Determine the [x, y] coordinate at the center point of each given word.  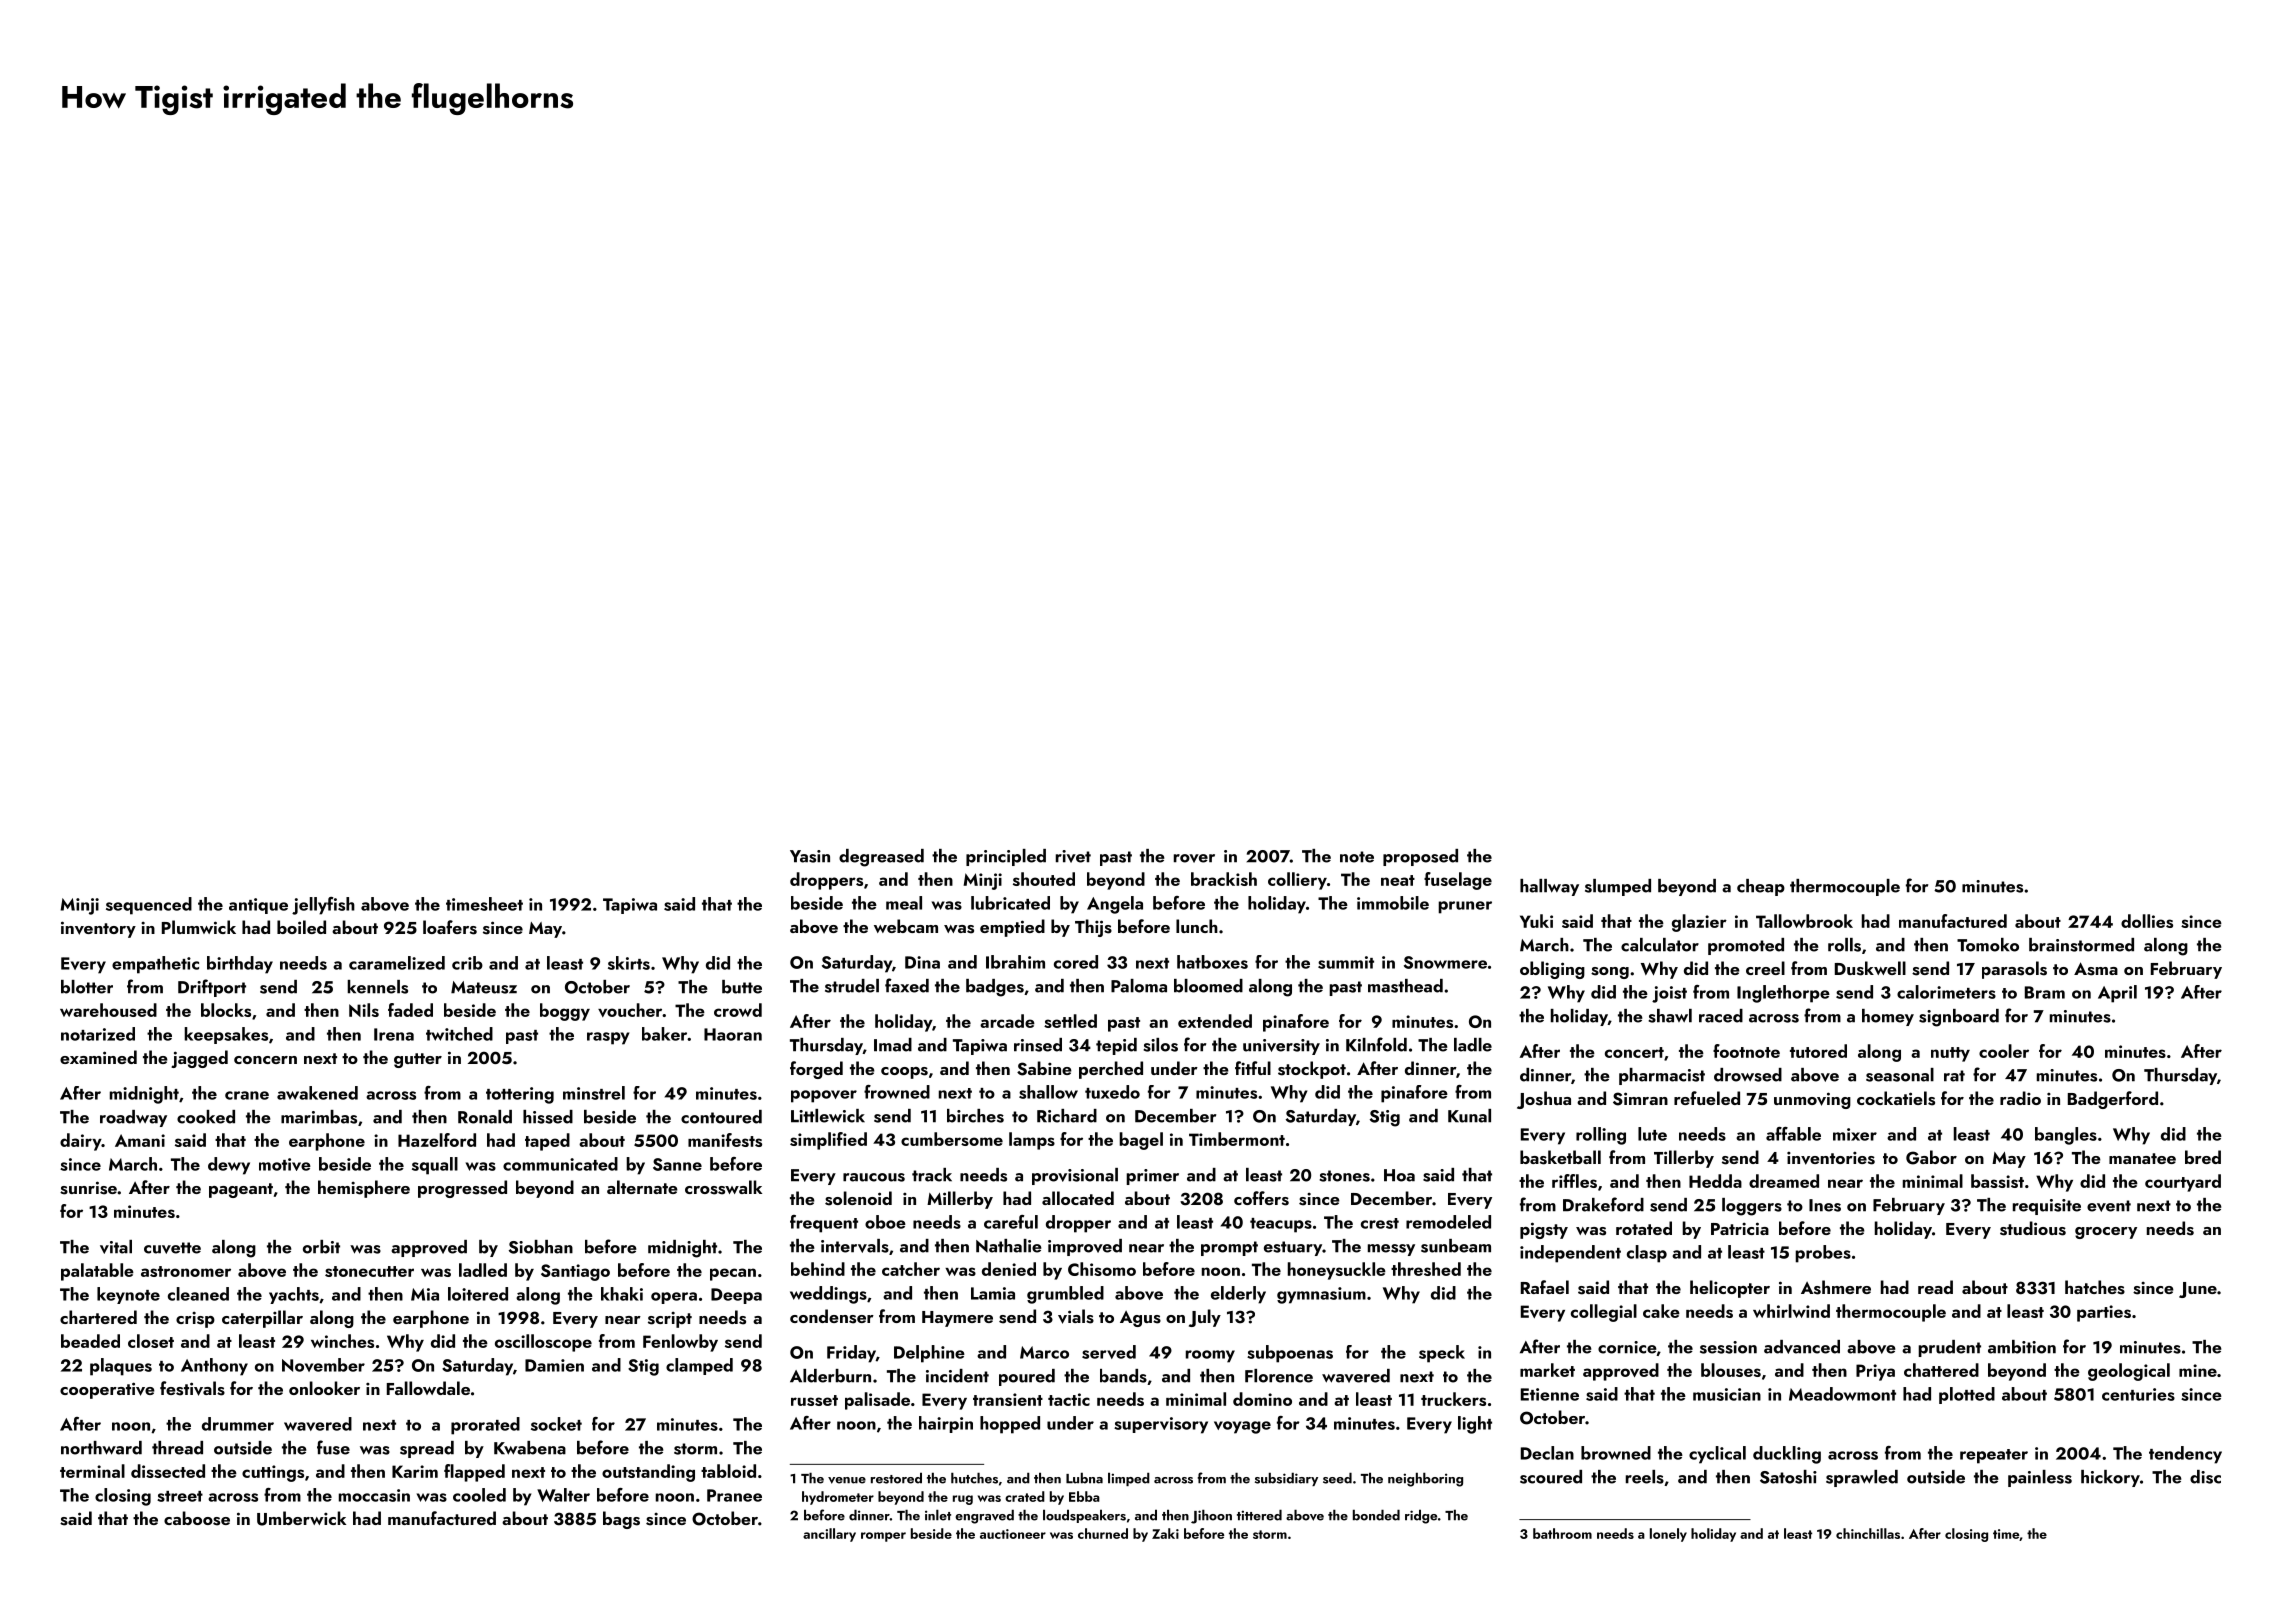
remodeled [1448, 1222]
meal [904, 903]
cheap [1761, 887]
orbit [321, 1247]
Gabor [1931, 1157]
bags [621, 1520]
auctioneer [1013, 1534]
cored [1076, 962]
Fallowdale [428, 1388]
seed [1337, 1478]
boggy [565, 1012]
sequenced [149, 906]
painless [2040, 1478]
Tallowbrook [1804, 921]
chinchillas [1868, 1533]
